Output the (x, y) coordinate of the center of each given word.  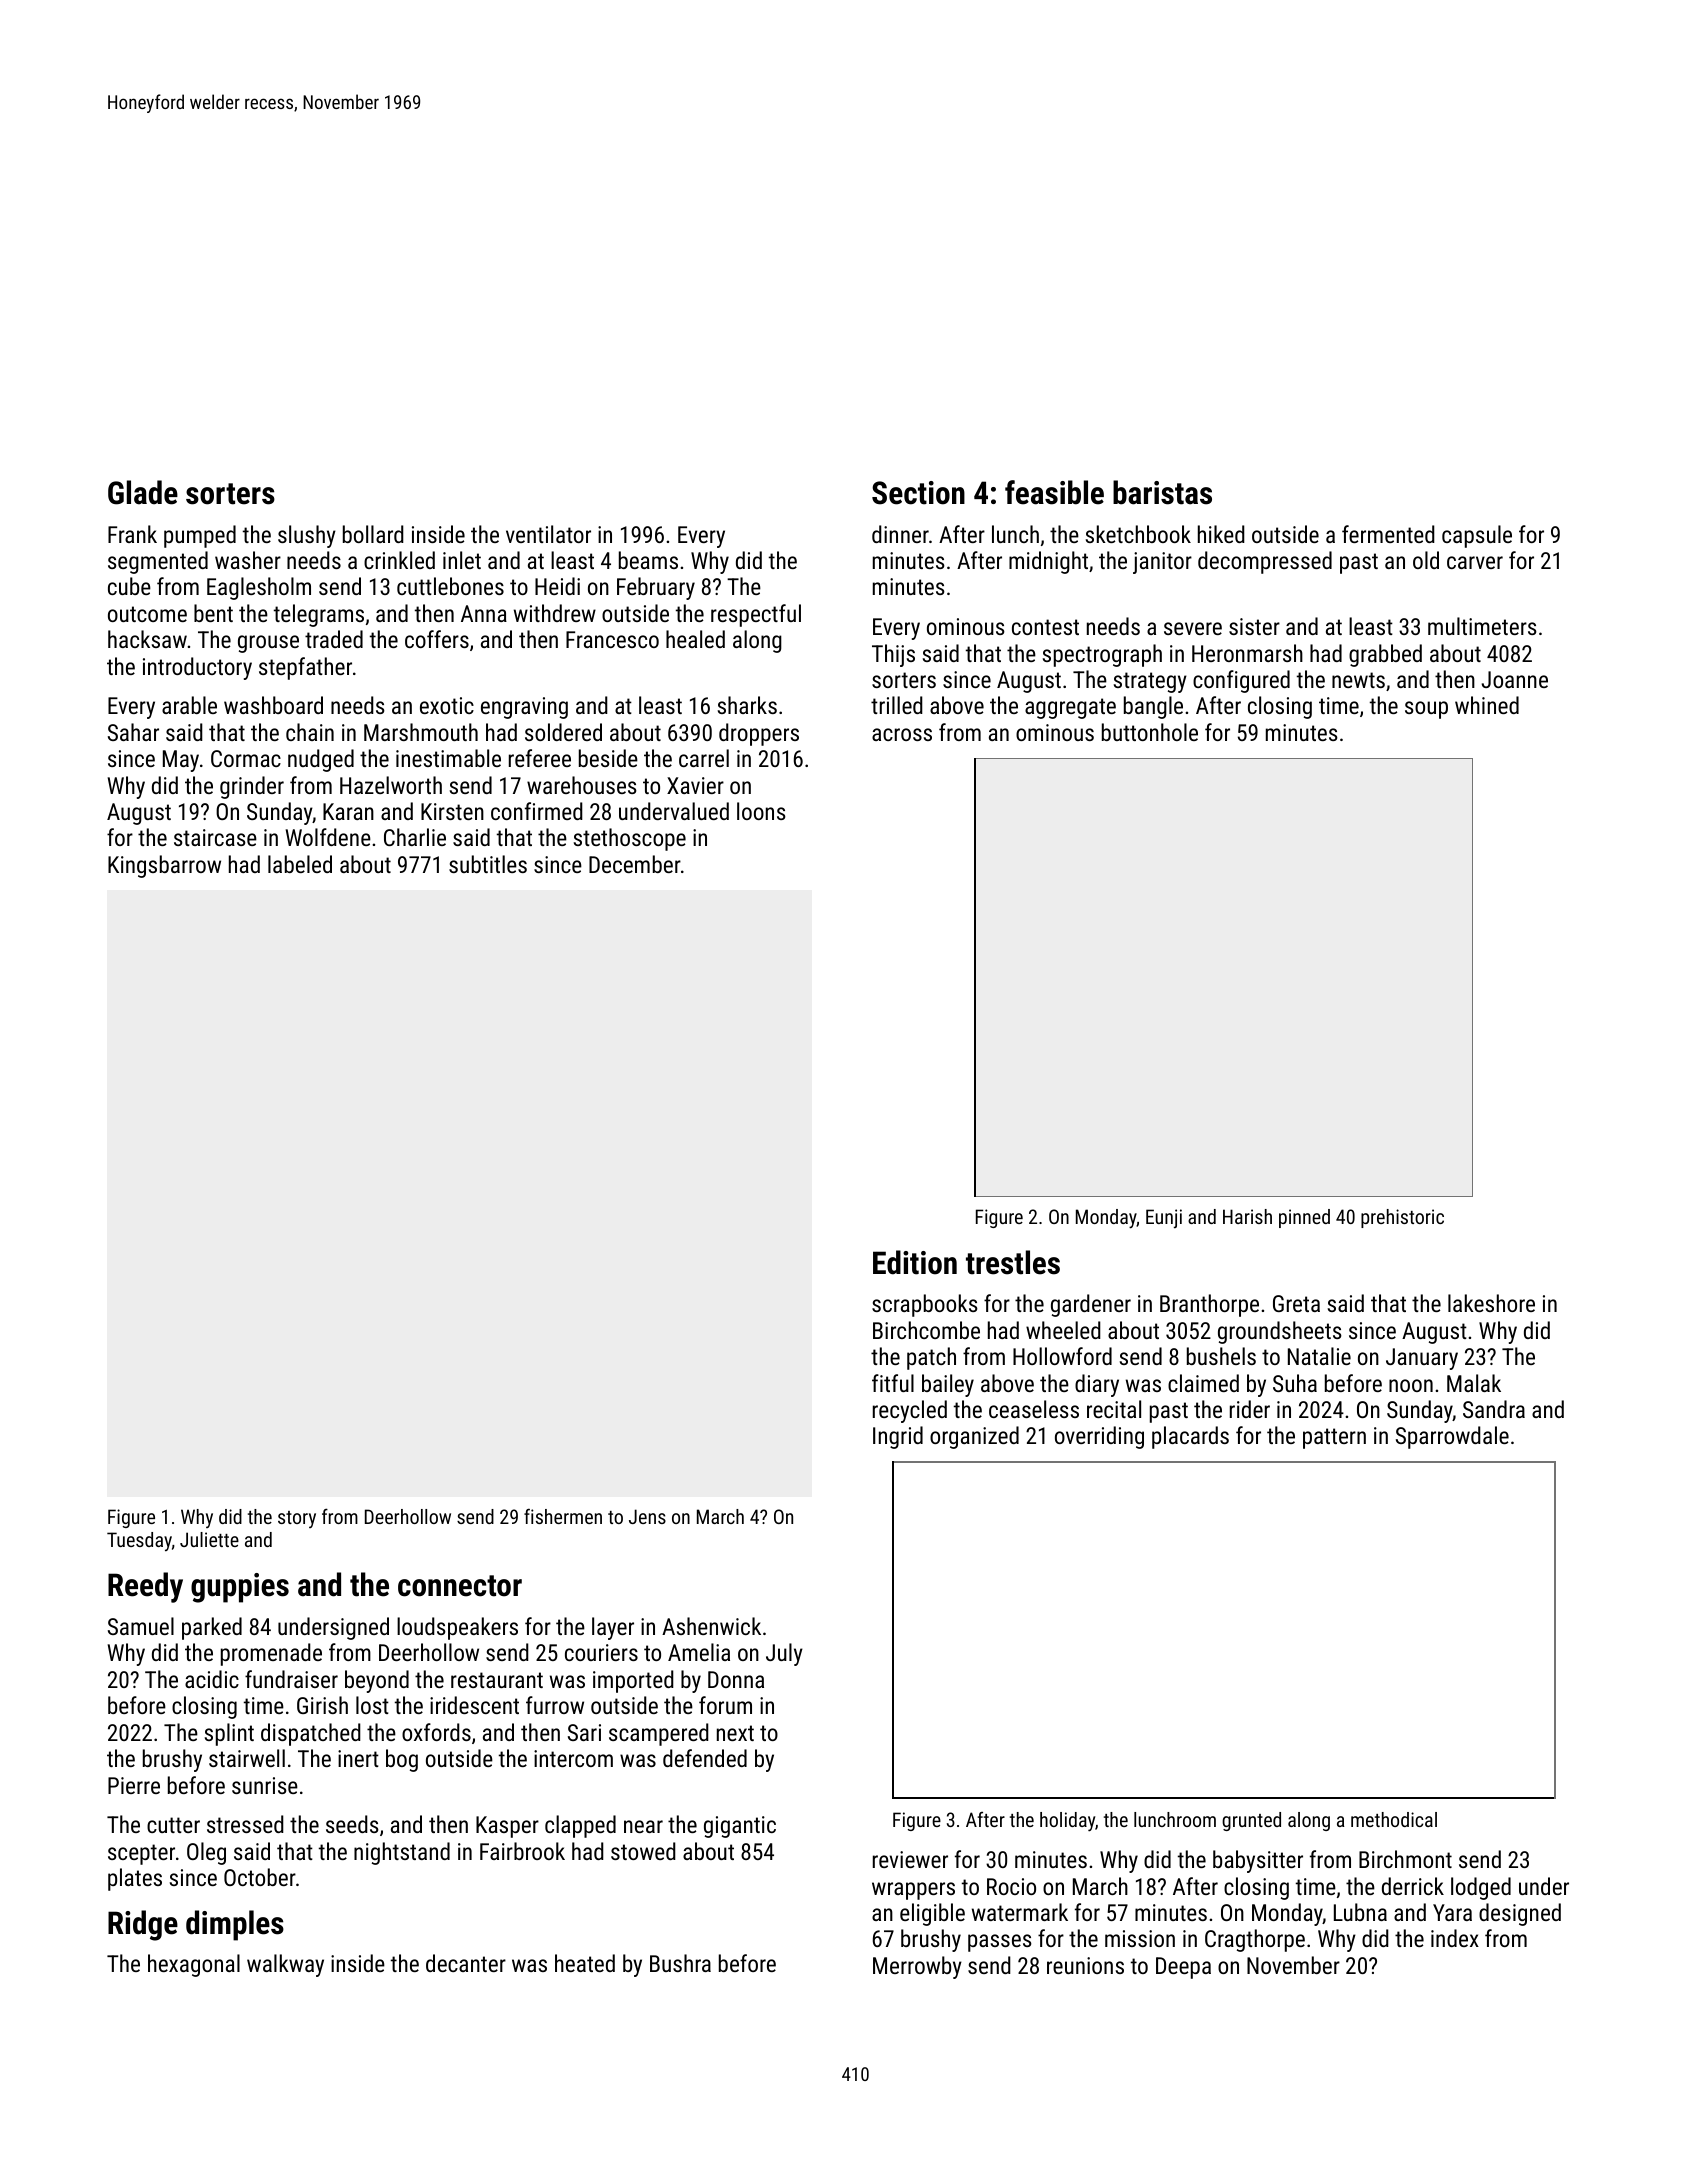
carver (1475, 562)
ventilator (548, 534)
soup (1426, 710)
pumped (200, 536)
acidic (212, 1679)
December (635, 864)
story (297, 1519)
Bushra (680, 1963)
